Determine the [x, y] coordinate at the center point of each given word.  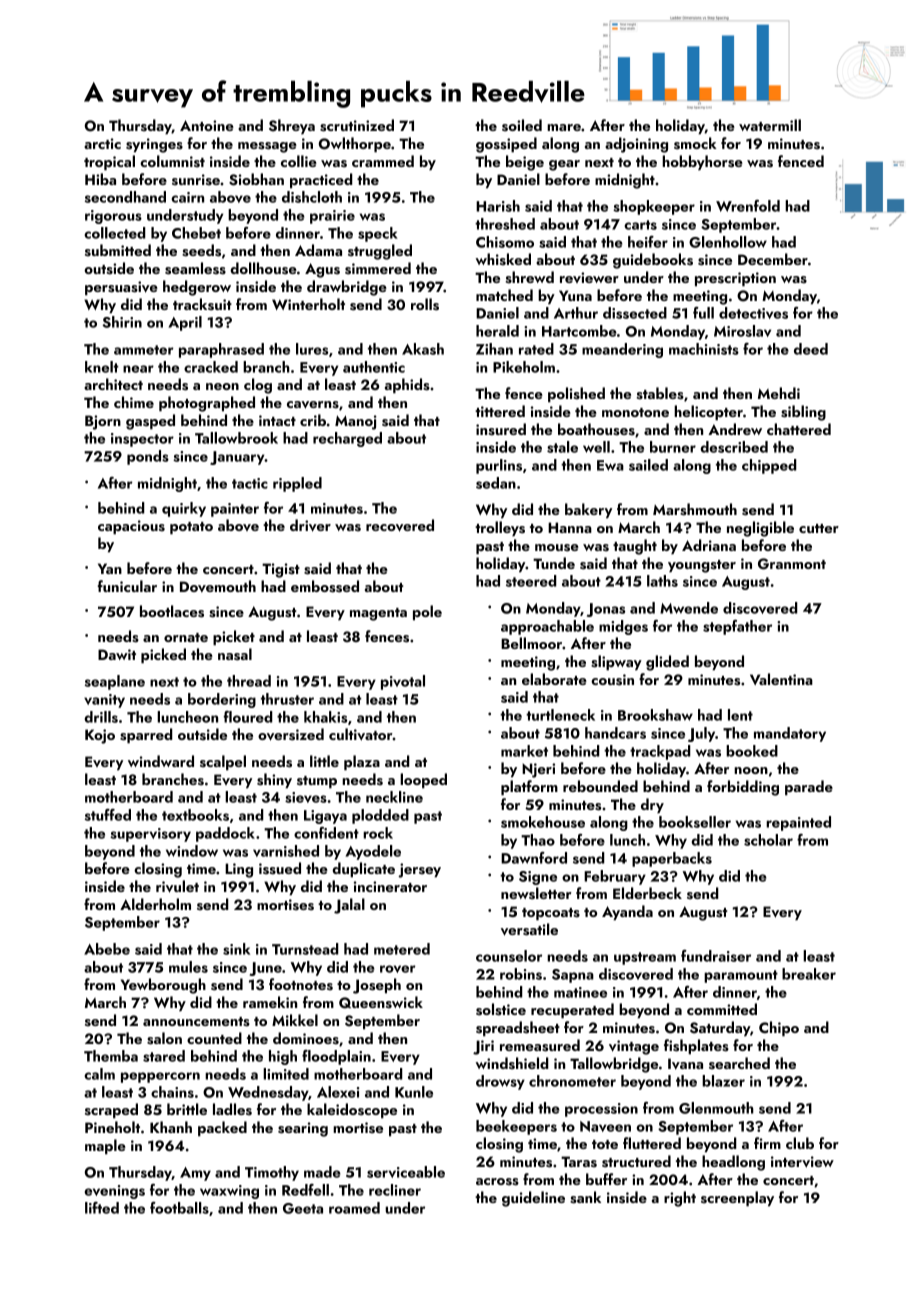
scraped [111, 1110]
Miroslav [742, 331]
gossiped [506, 145]
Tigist [281, 570]
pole [427, 612]
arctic [102, 143]
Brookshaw [655, 715]
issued [280, 868]
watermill [770, 125]
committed [722, 1009]
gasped [150, 422]
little [324, 761]
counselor [509, 956]
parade [809, 787]
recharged [347, 439]
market [524, 751]
